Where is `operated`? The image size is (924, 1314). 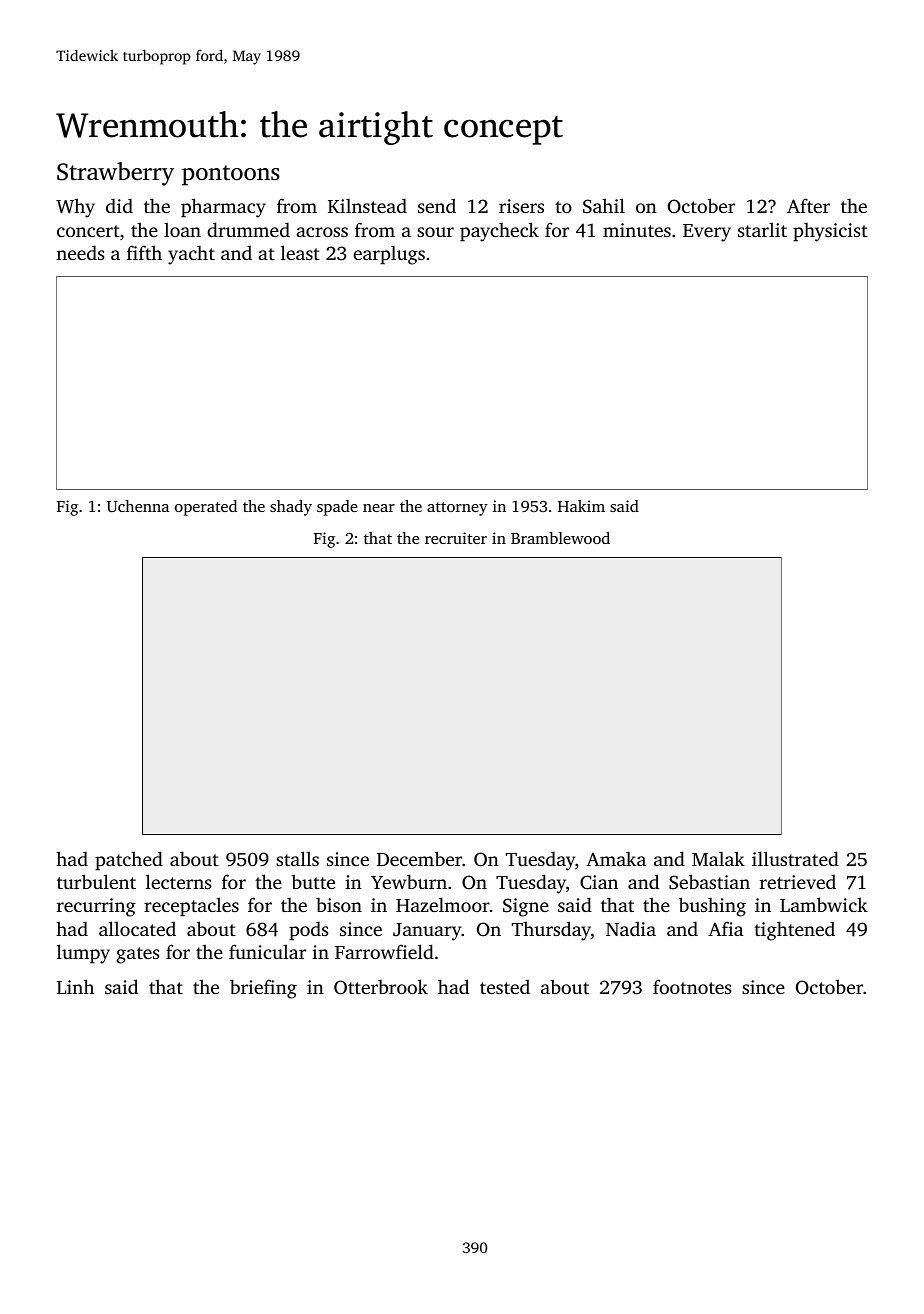 operated is located at coordinates (206, 508).
